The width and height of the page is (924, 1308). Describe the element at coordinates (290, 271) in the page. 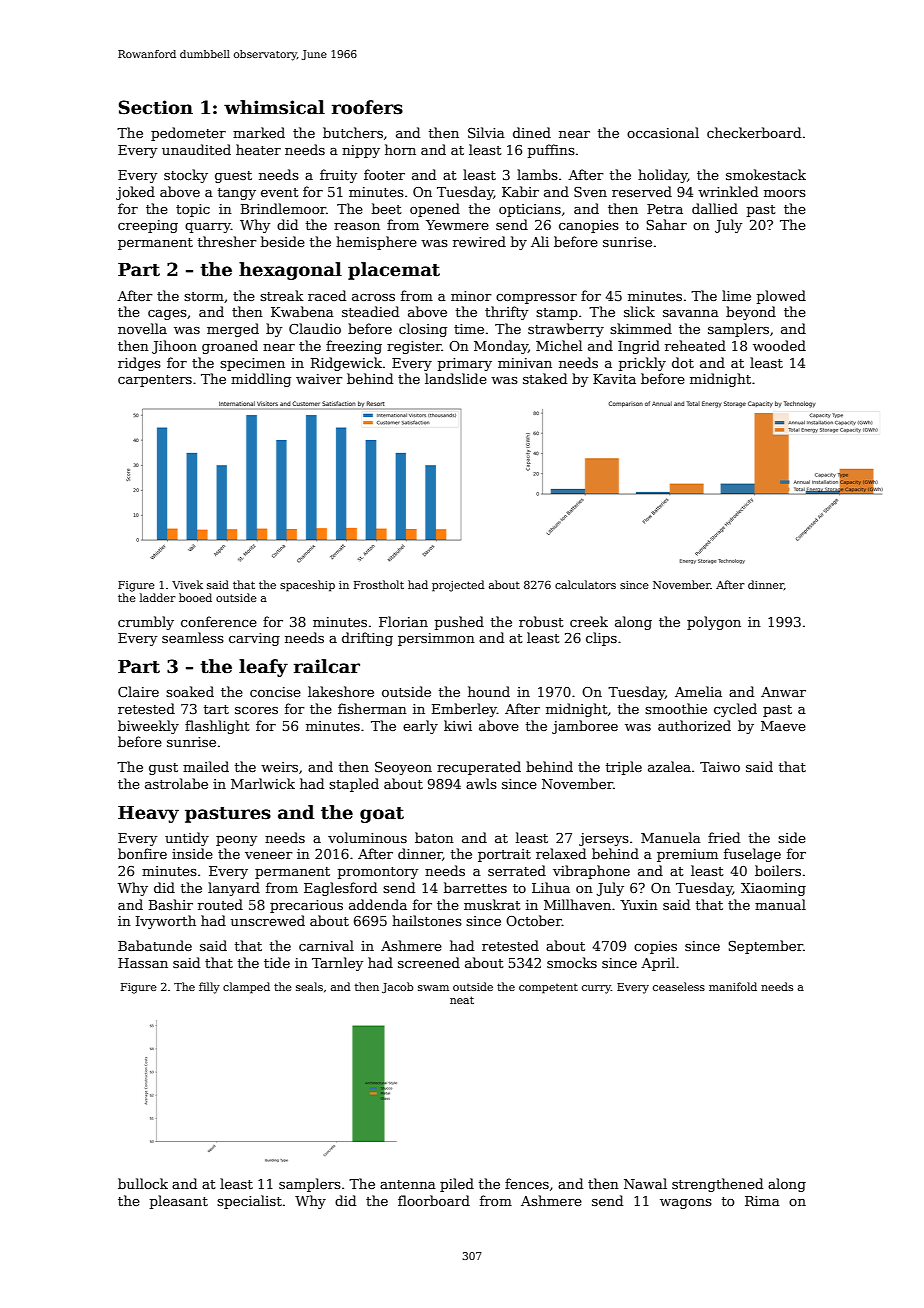

I see `hexagonal` at that location.
